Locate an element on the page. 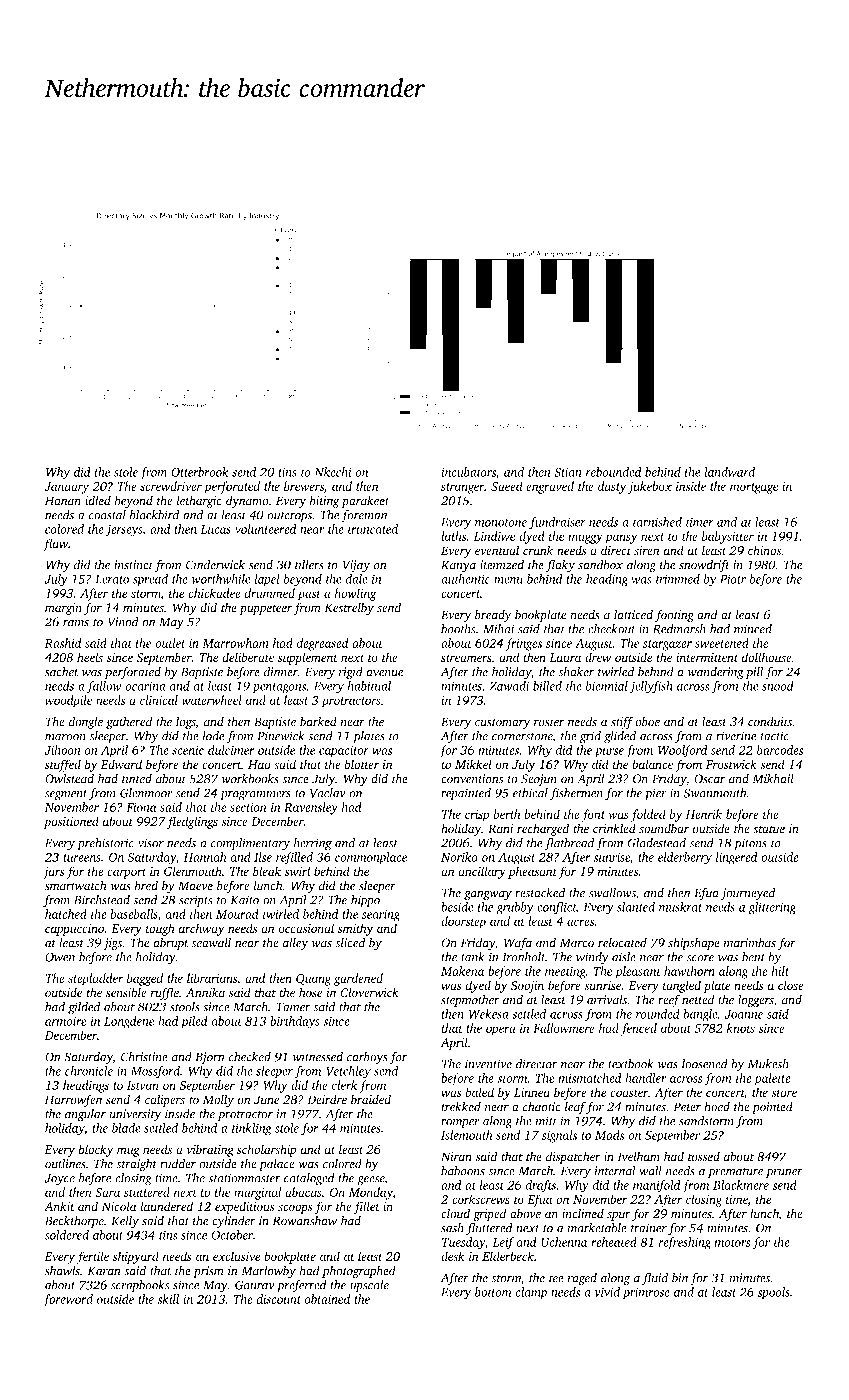  Cloverwick is located at coordinates (369, 992).
